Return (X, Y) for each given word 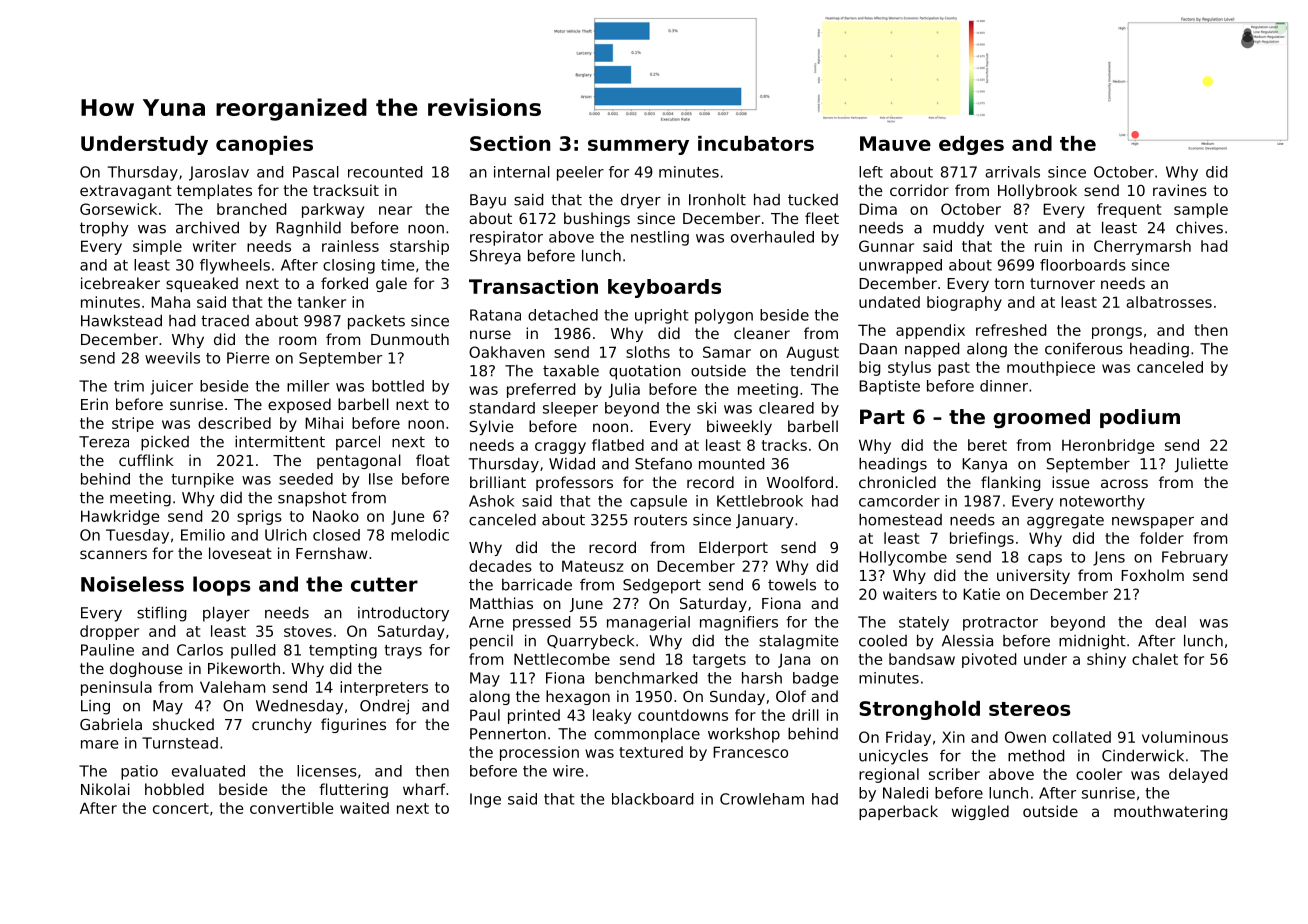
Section (510, 143)
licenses (327, 771)
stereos (1030, 709)
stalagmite (798, 642)
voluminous (1185, 737)
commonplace (647, 735)
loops (222, 586)
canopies (264, 145)
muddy (958, 229)
